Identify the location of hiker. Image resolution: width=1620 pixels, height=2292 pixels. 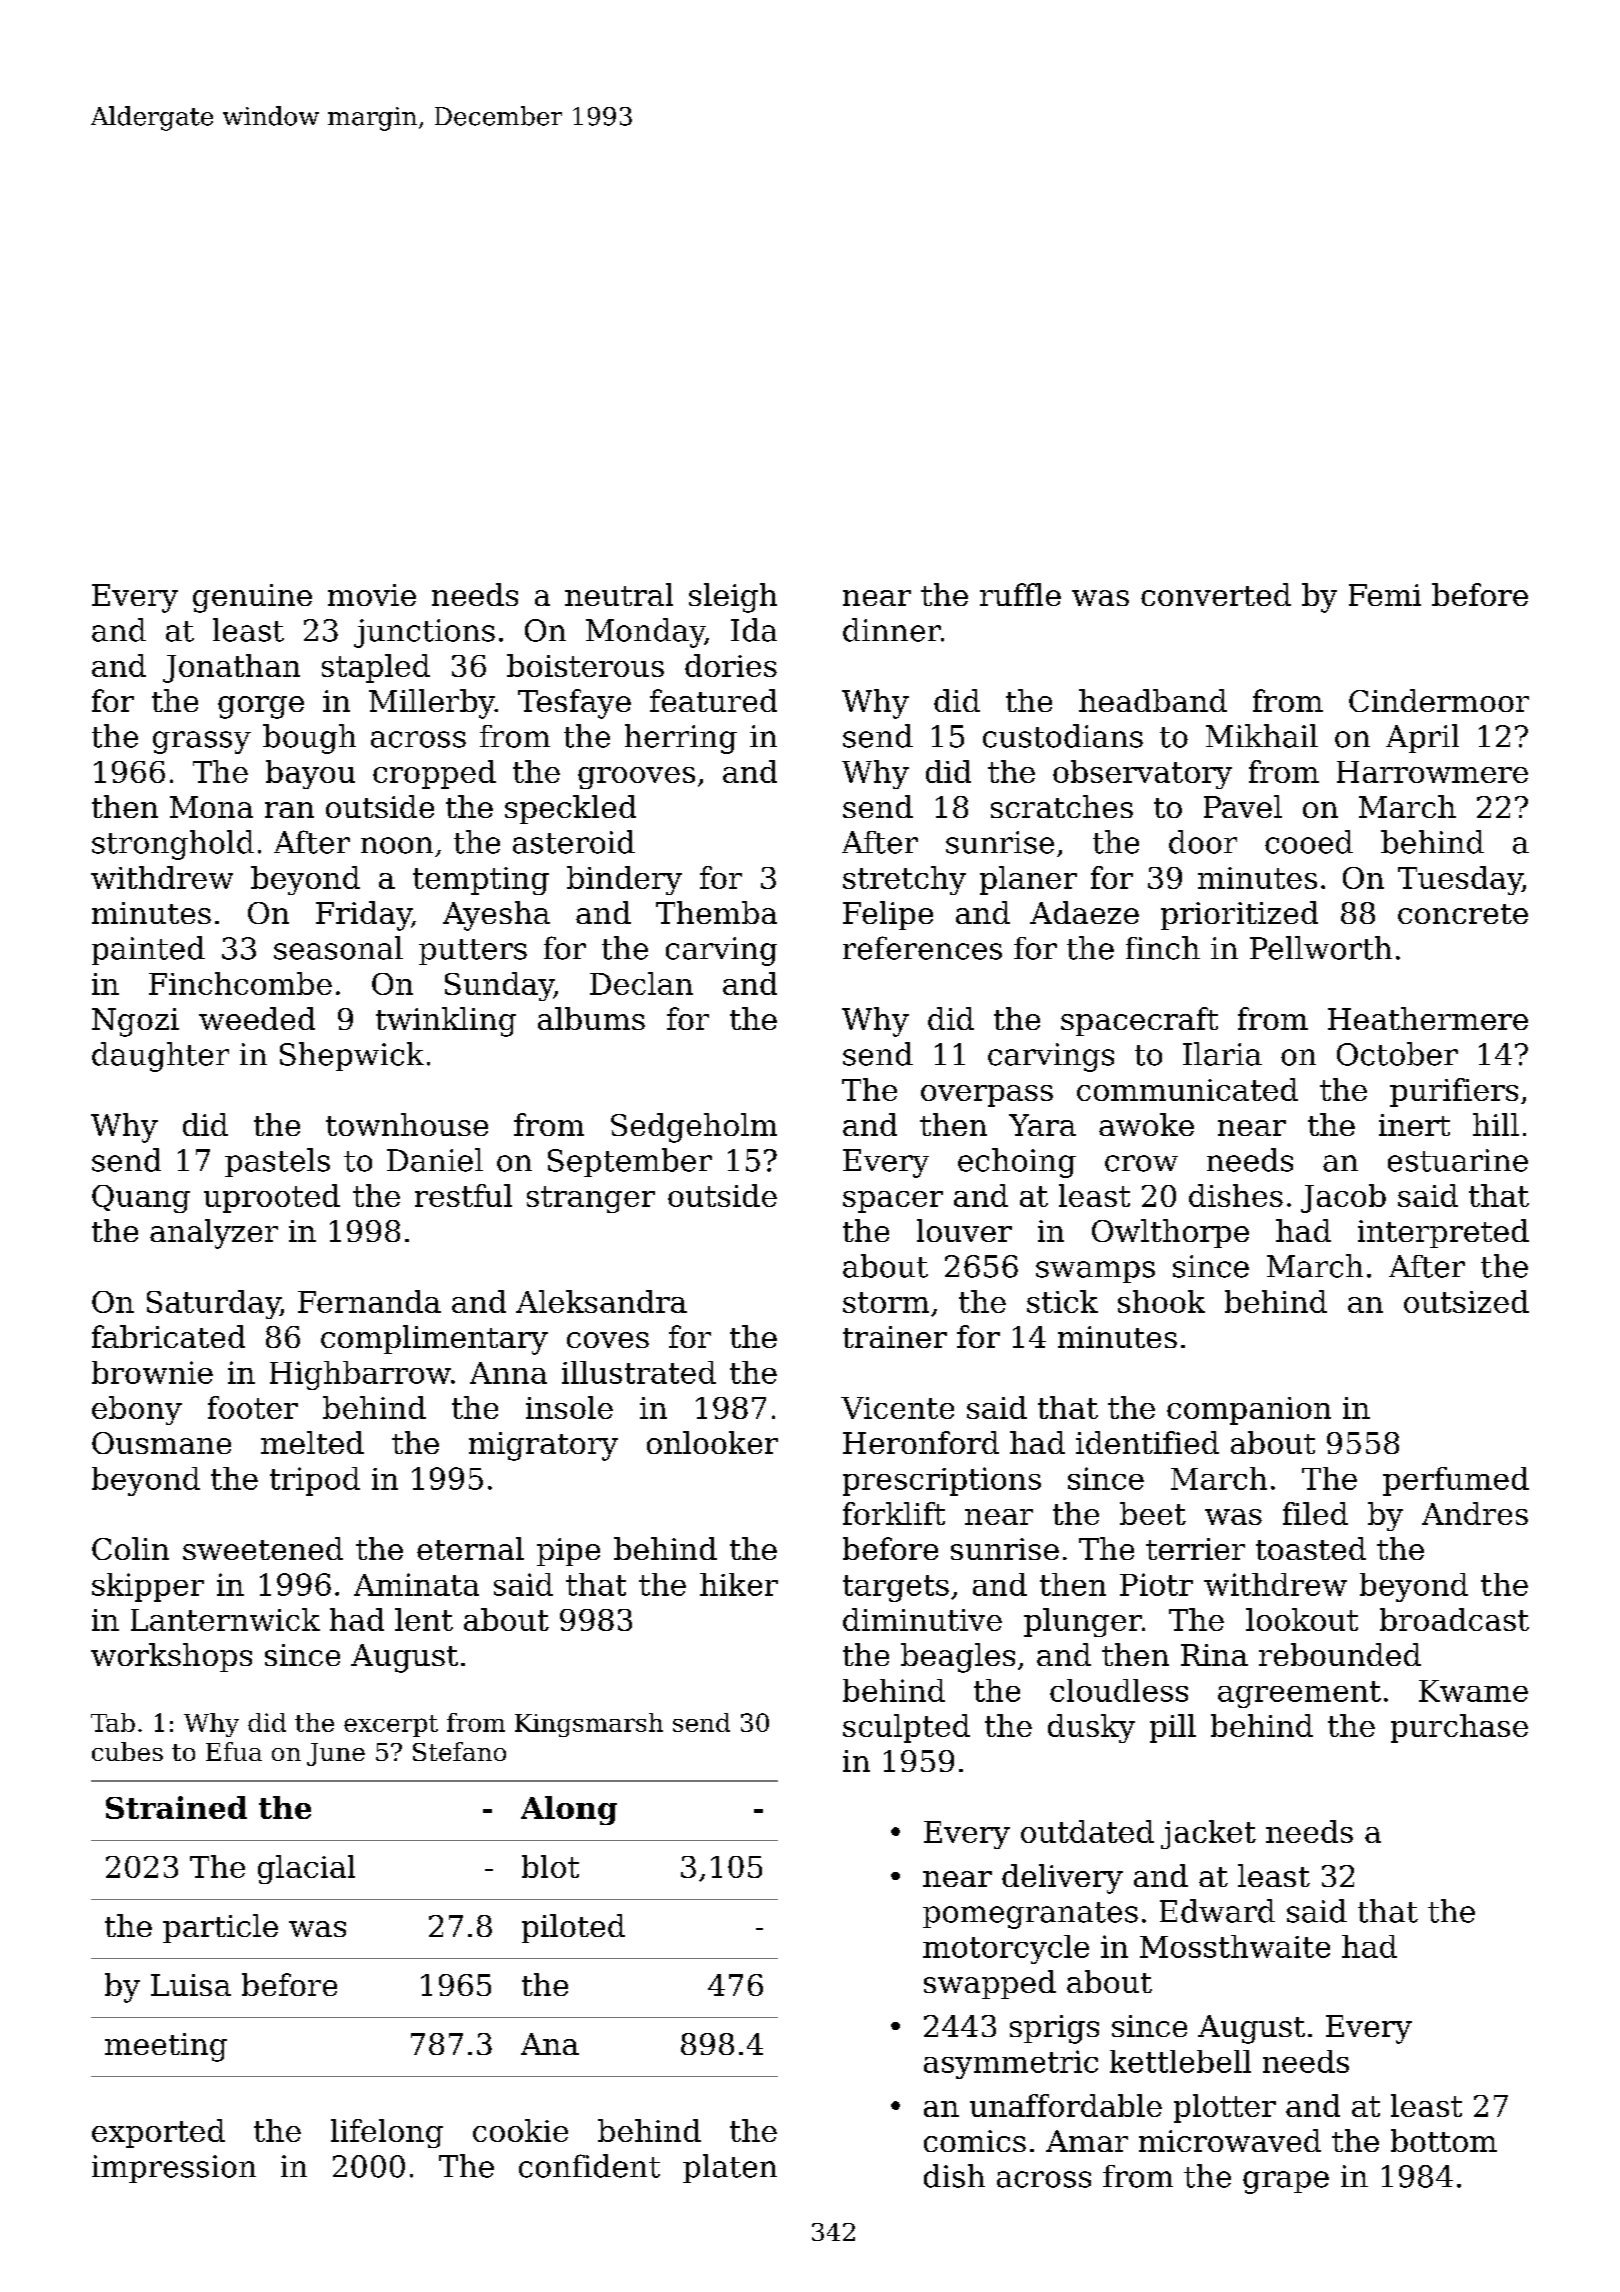
(739, 1584).
